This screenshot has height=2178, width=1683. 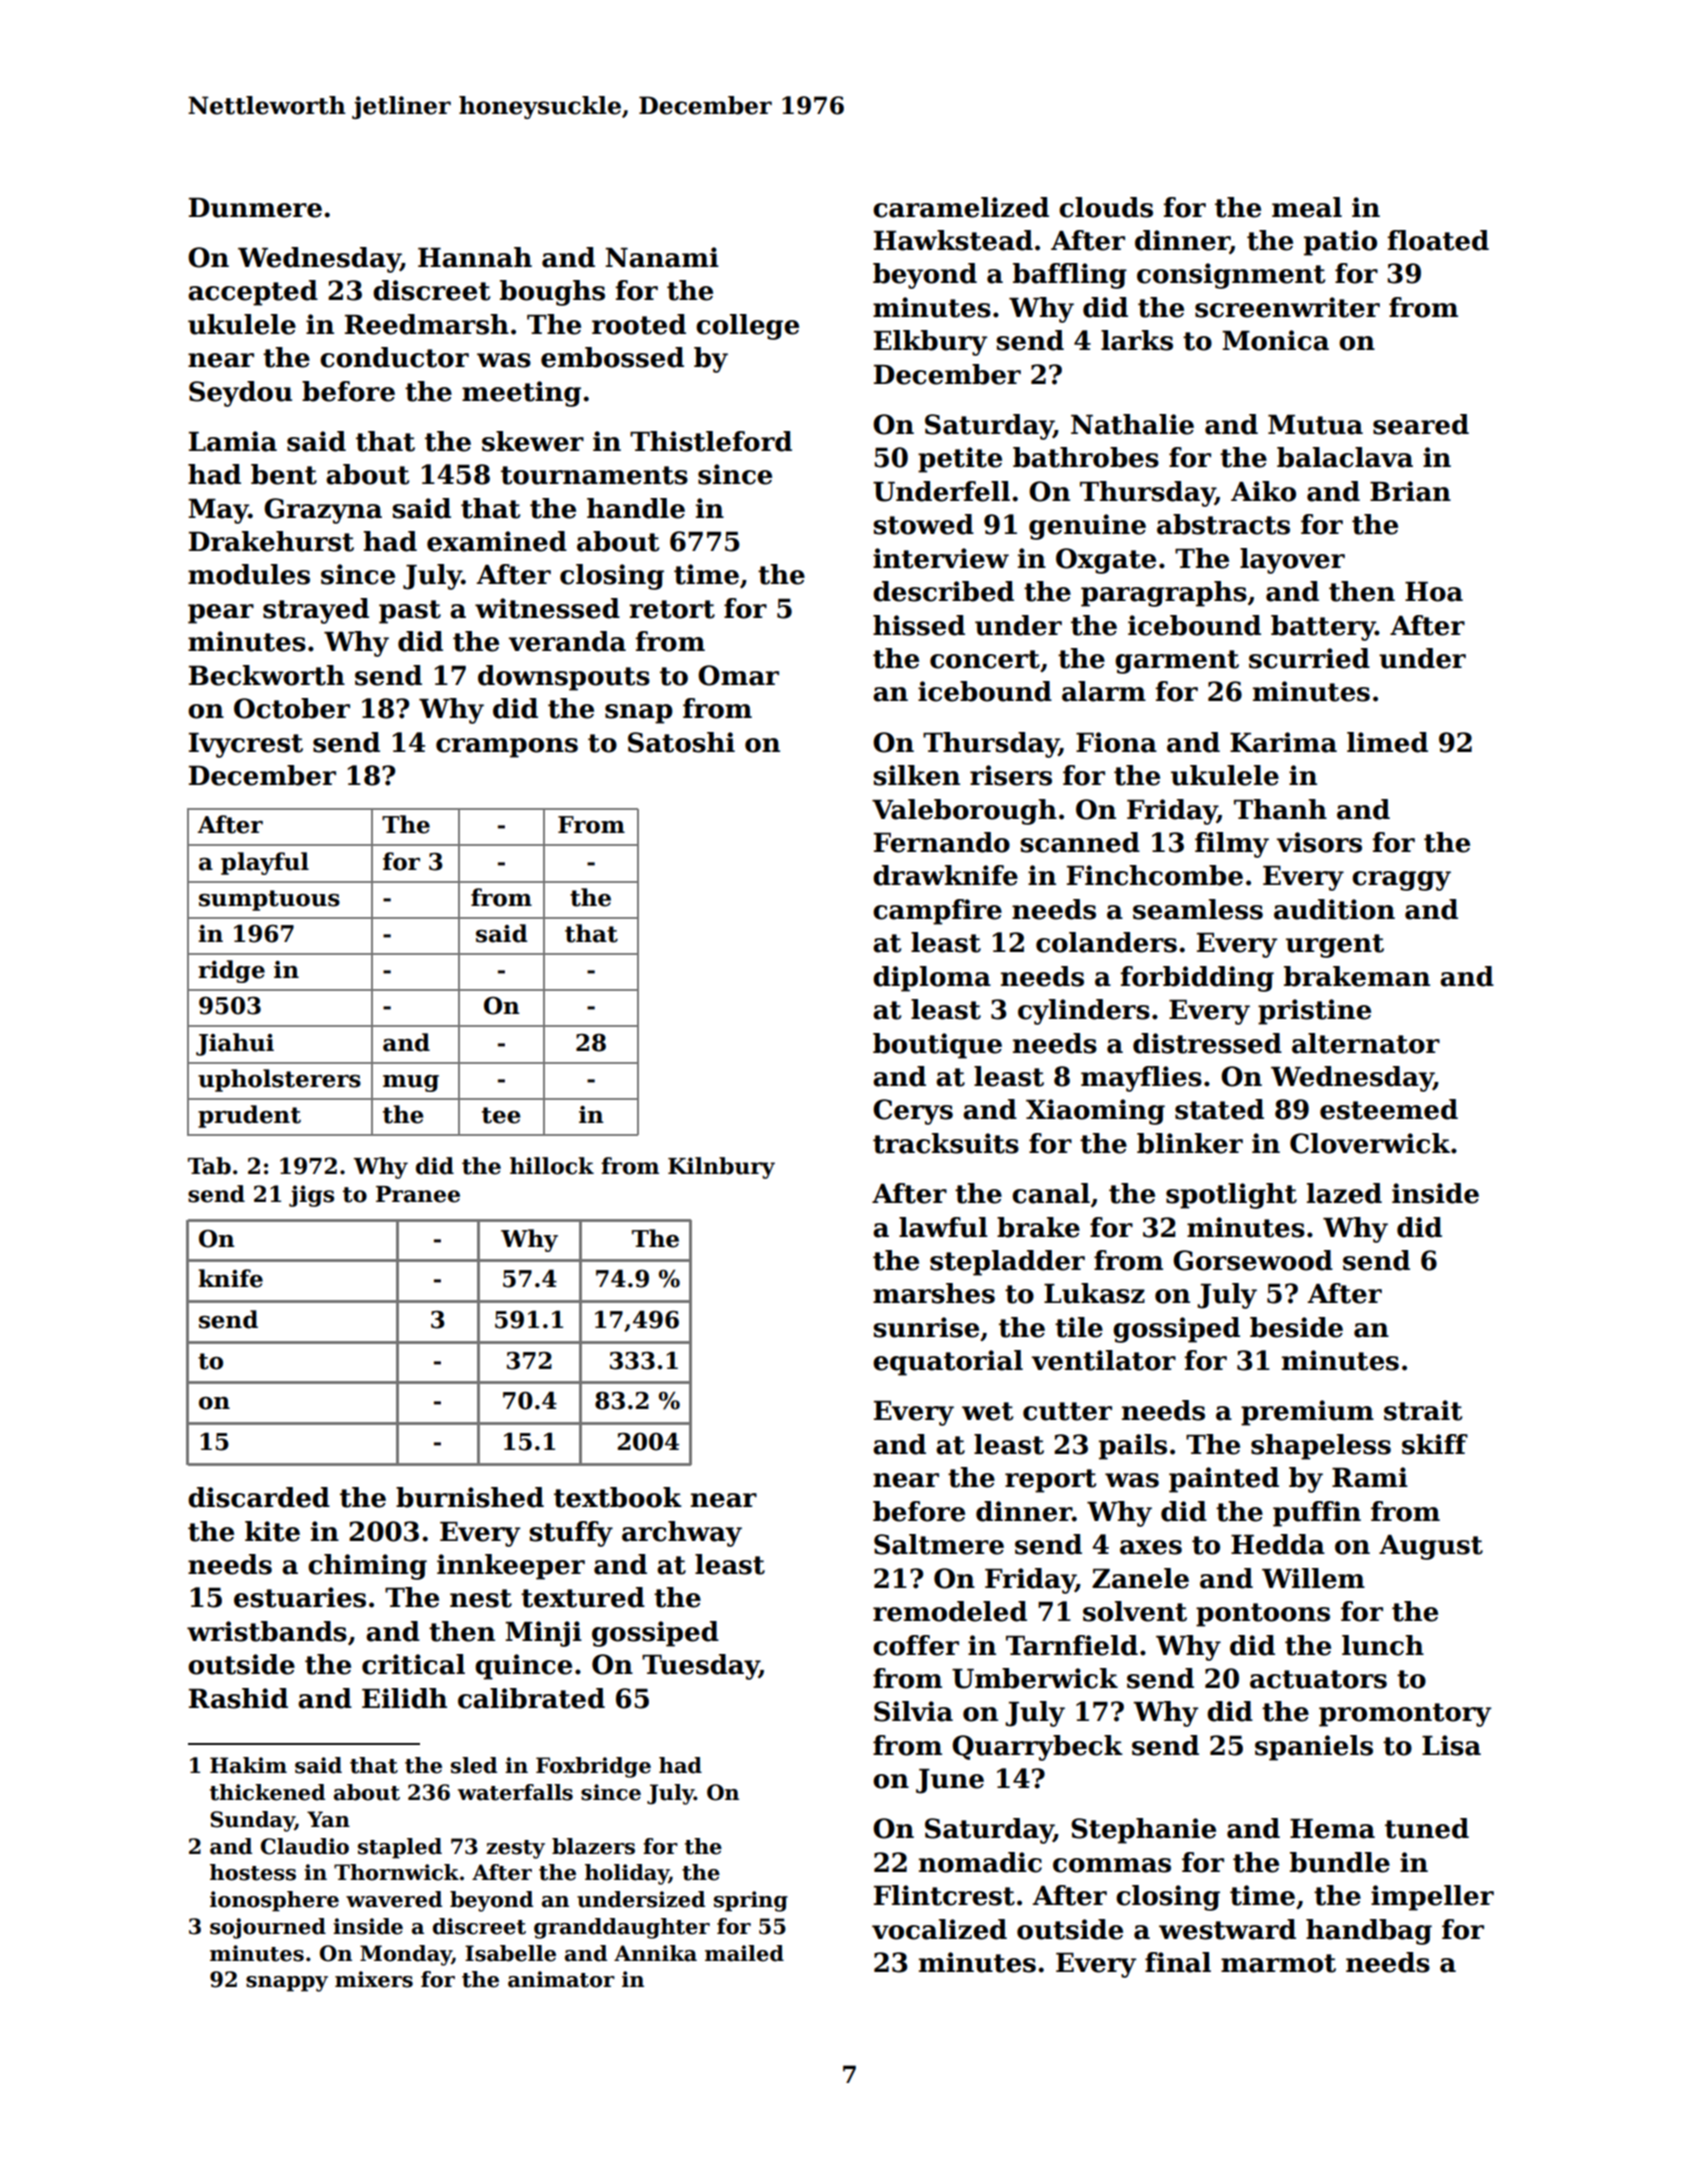 I want to click on Annika, so click(x=655, y=1953).
